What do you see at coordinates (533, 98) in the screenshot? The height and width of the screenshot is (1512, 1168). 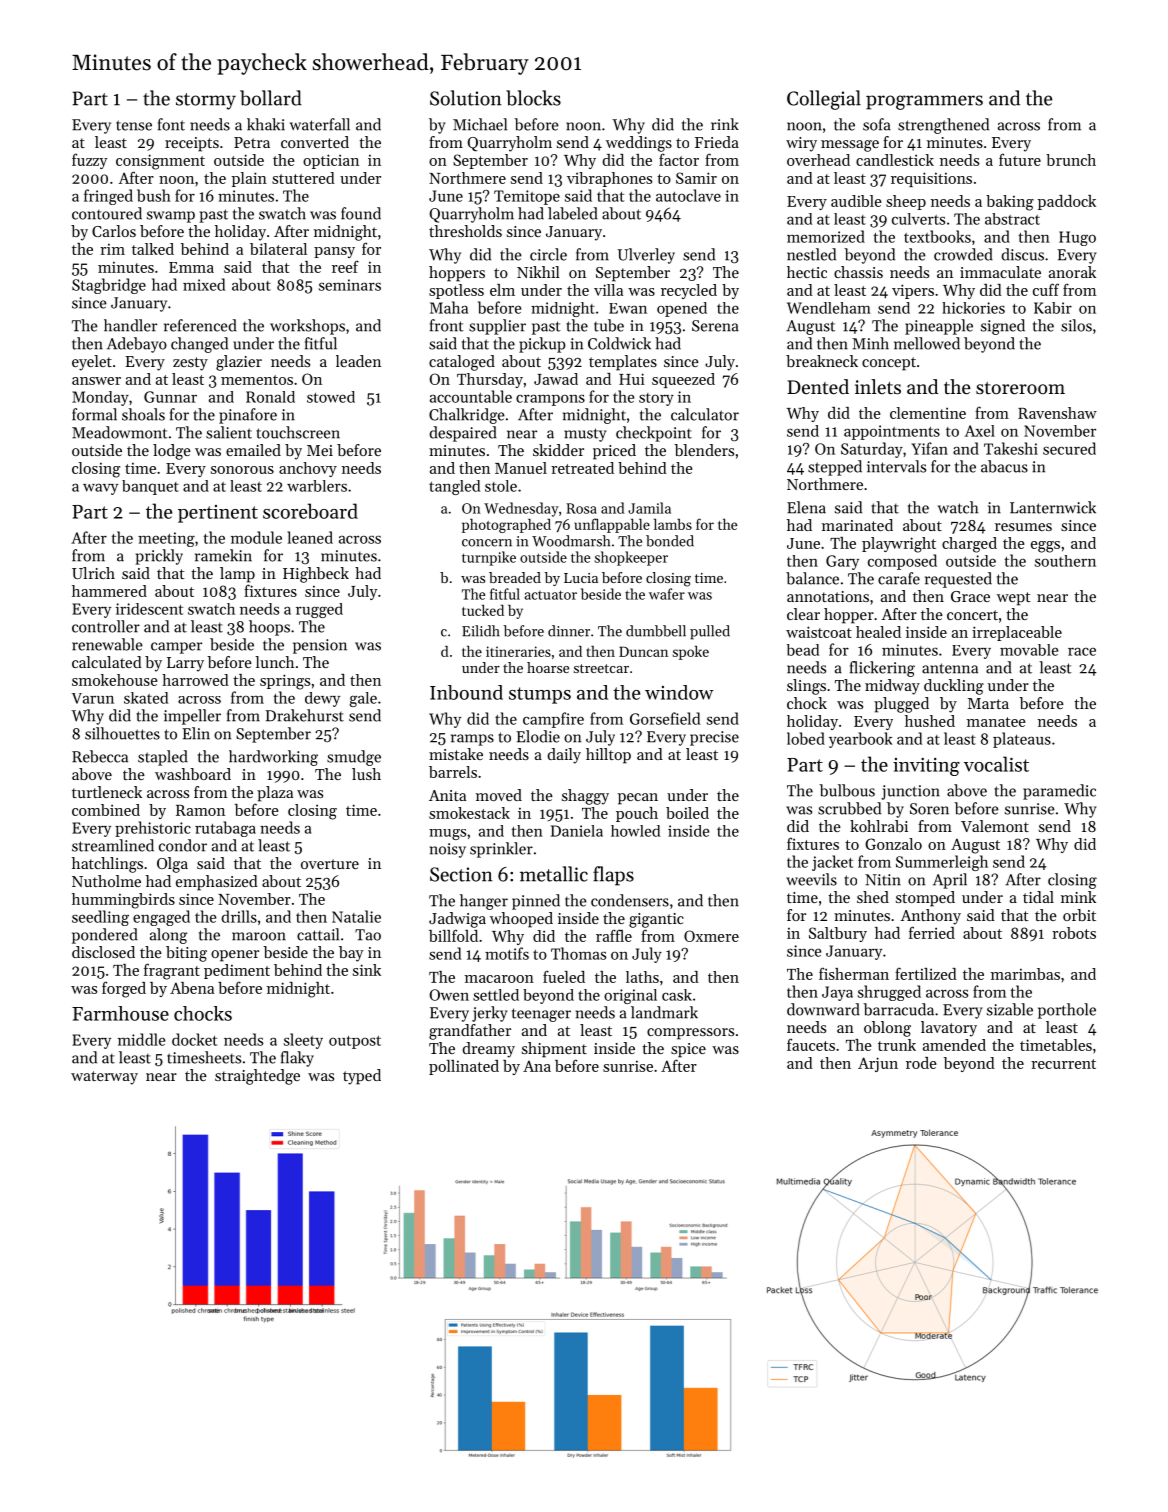 I see `blocks` at bounding box center [533, 98].
